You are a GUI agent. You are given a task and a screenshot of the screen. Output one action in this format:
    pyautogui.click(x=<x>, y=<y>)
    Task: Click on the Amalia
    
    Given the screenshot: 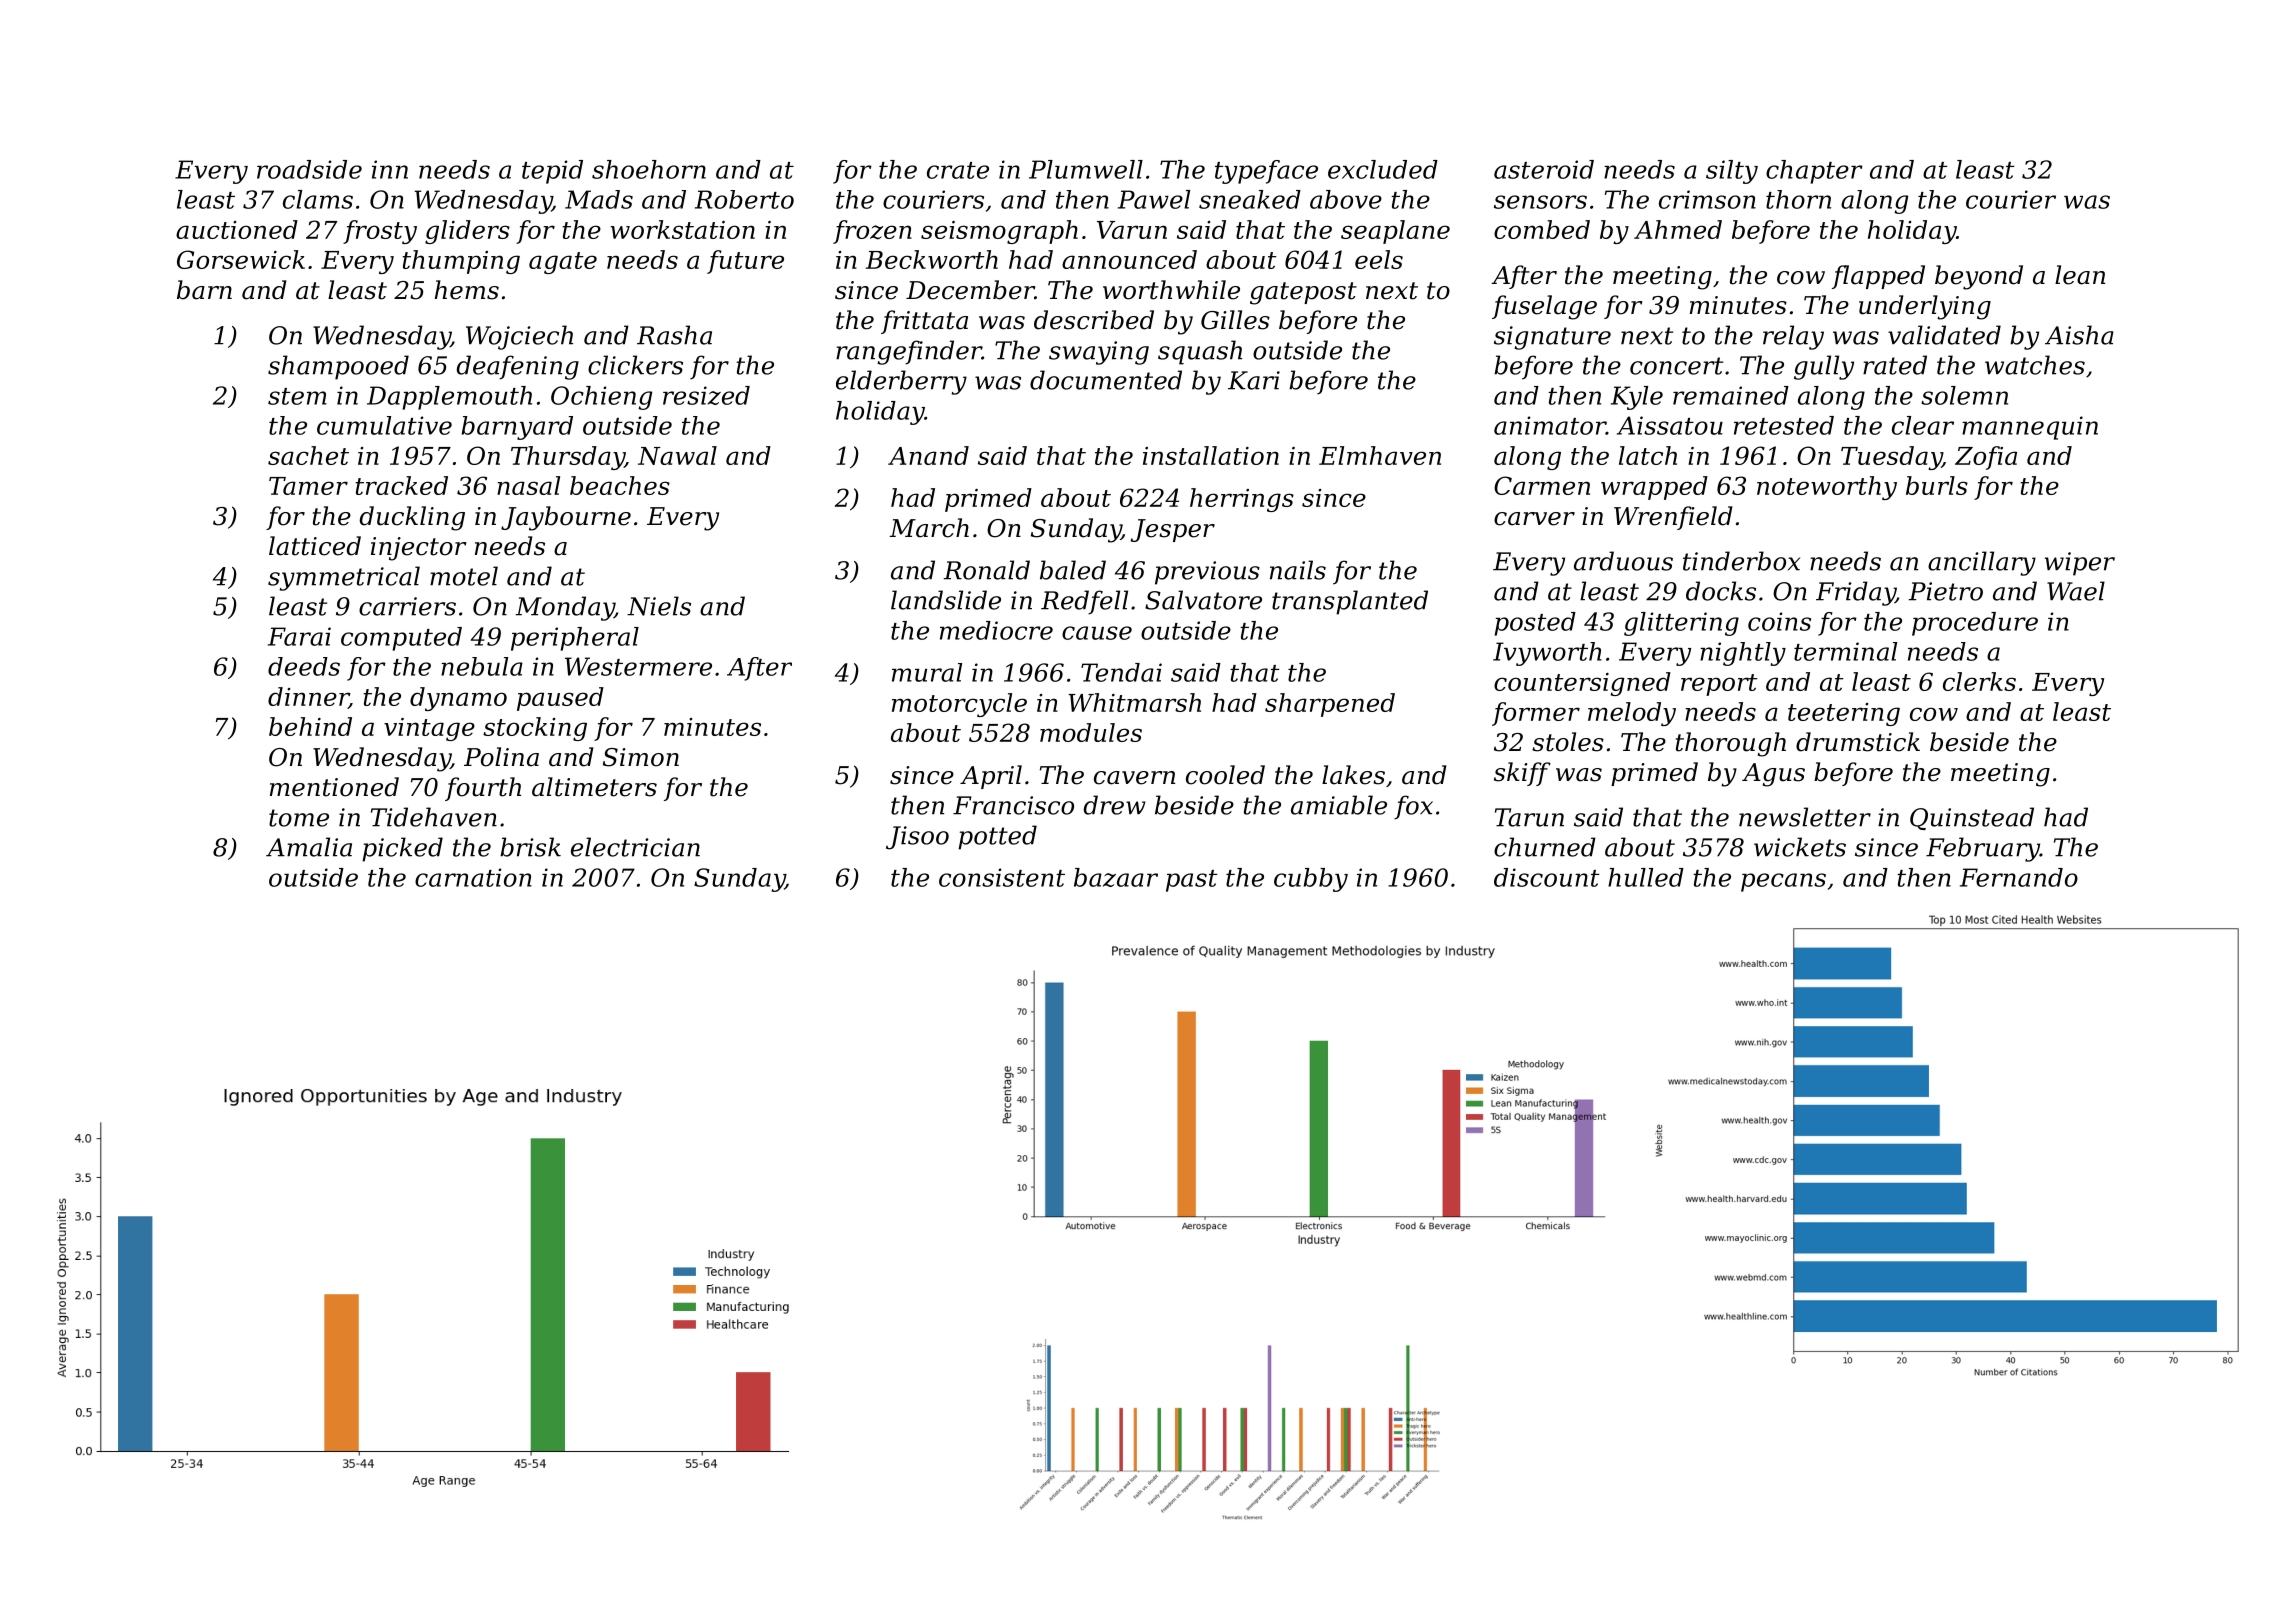 What is the action you would take?
    pyautogui.click(x=309, y=847)
